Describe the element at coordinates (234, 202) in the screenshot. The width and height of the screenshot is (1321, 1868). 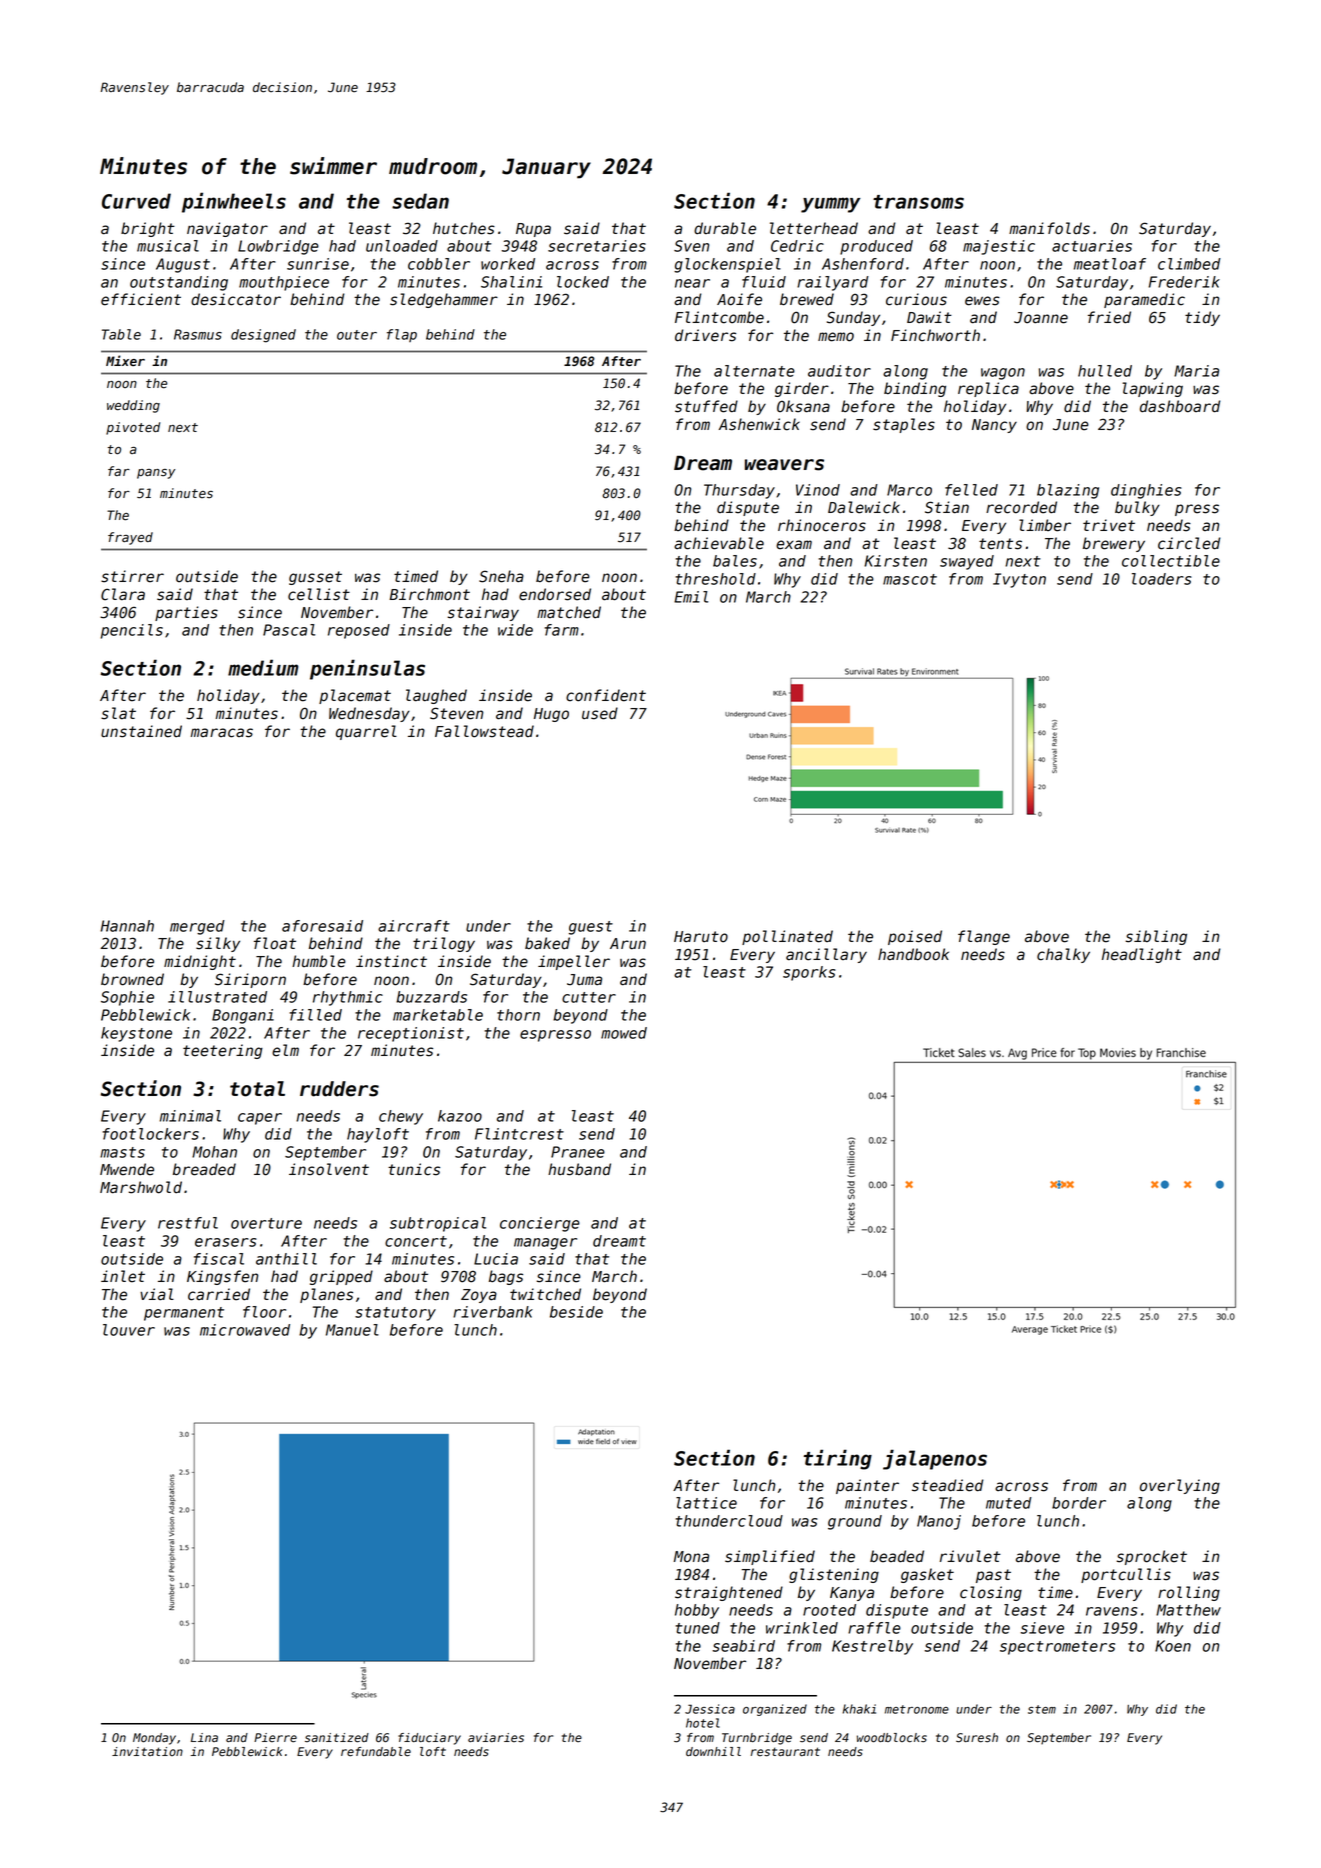
I see `pinwheels` at that location.
